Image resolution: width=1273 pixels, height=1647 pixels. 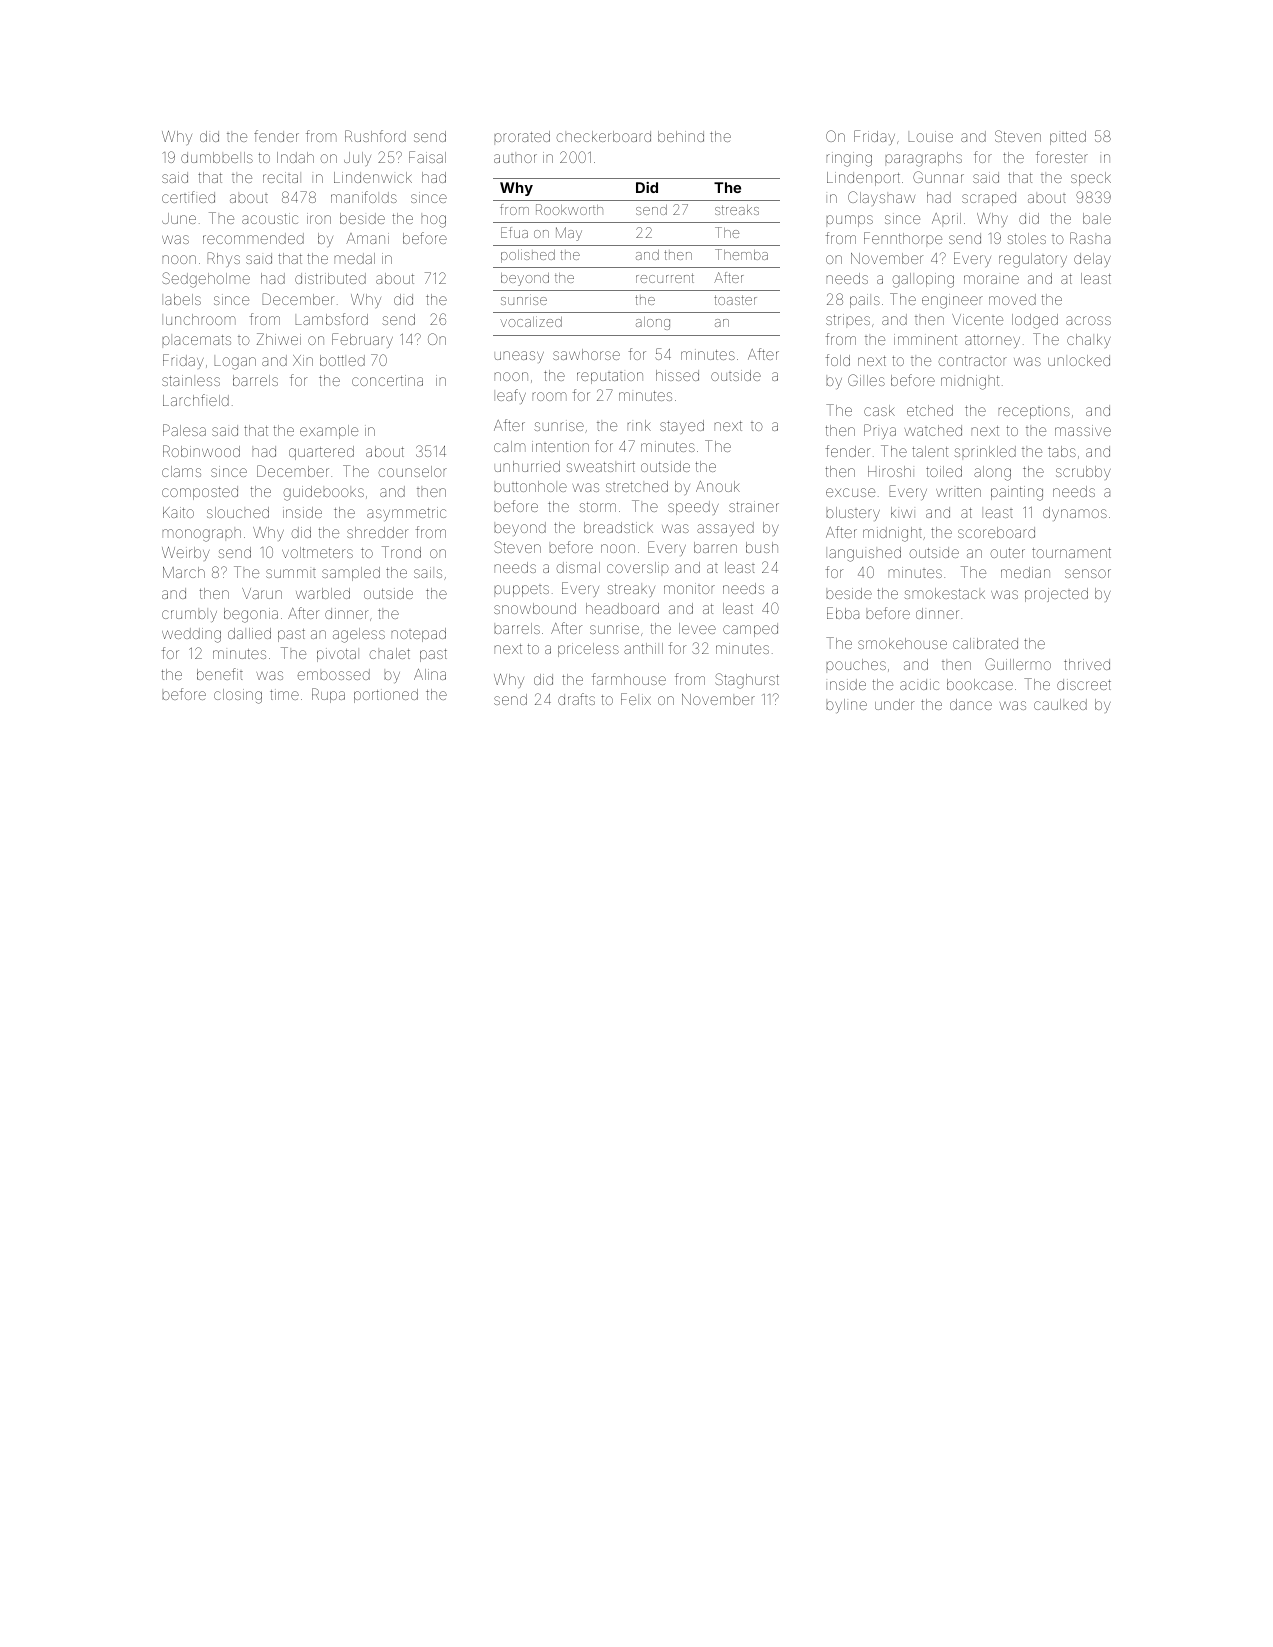 I want to click on Louise, so click(x=931, y=136).
